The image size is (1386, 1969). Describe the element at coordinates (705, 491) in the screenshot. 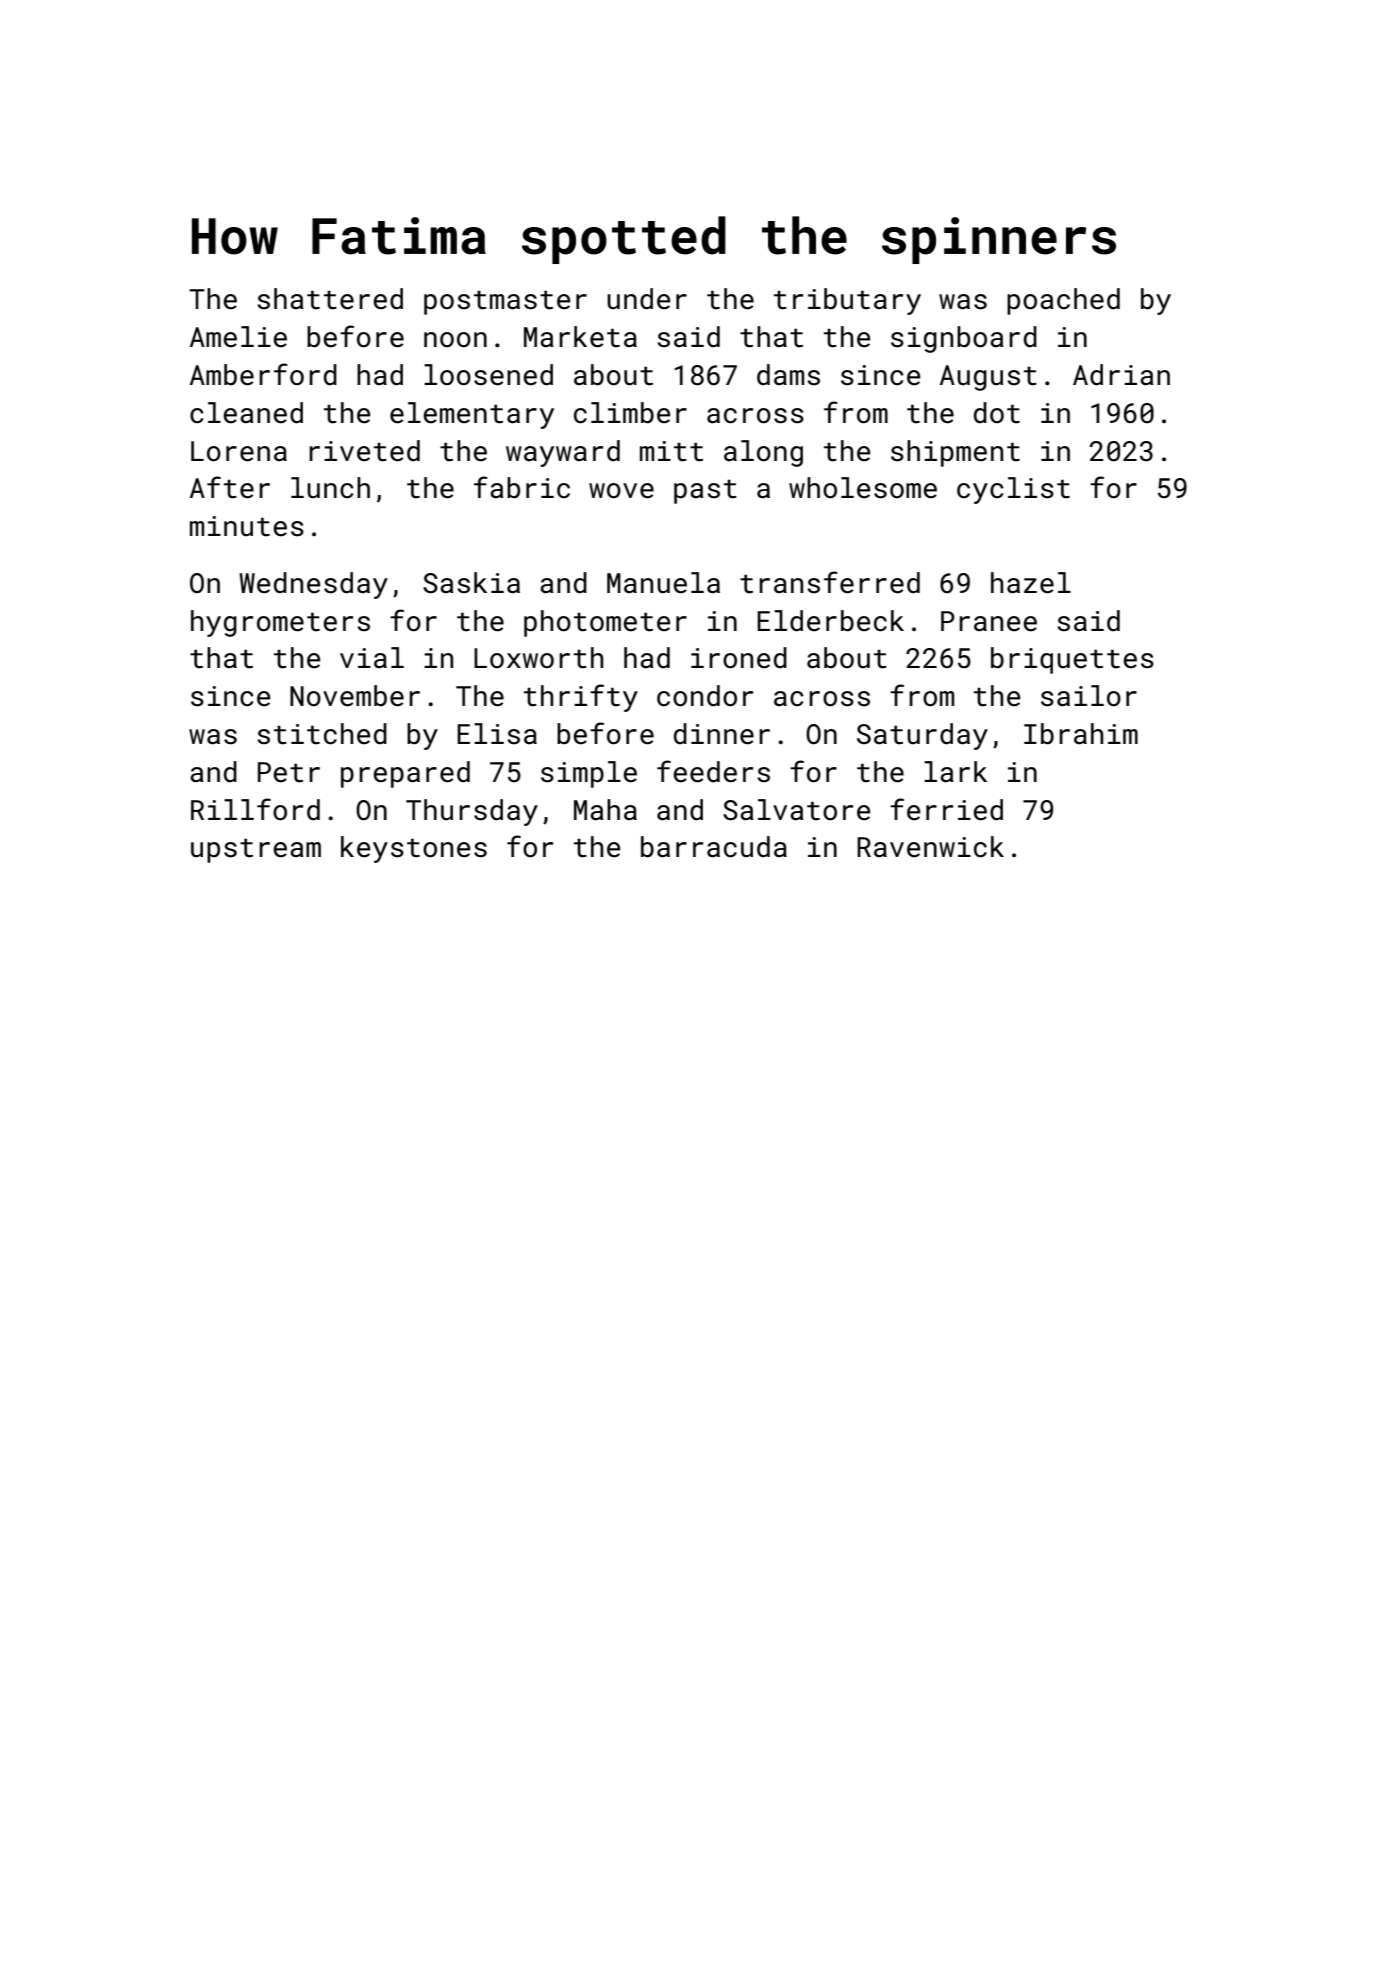

I see `past` at that location.
